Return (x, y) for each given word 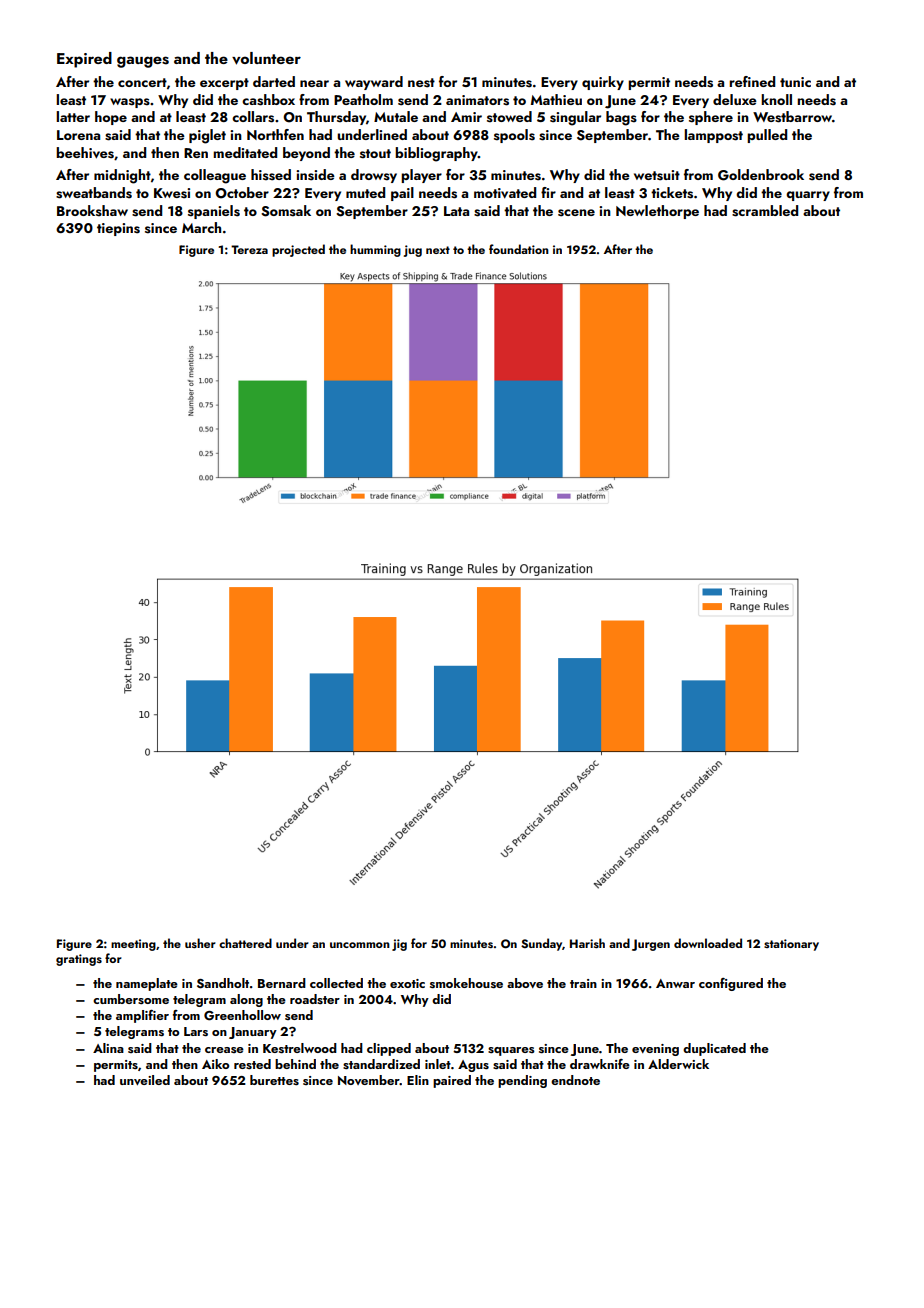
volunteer (266, 58)
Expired (84, 60)
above (525, 983)
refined (752, 81)
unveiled (145, 1080)
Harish (587, 943)
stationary (791, 945)
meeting (133, 945)
